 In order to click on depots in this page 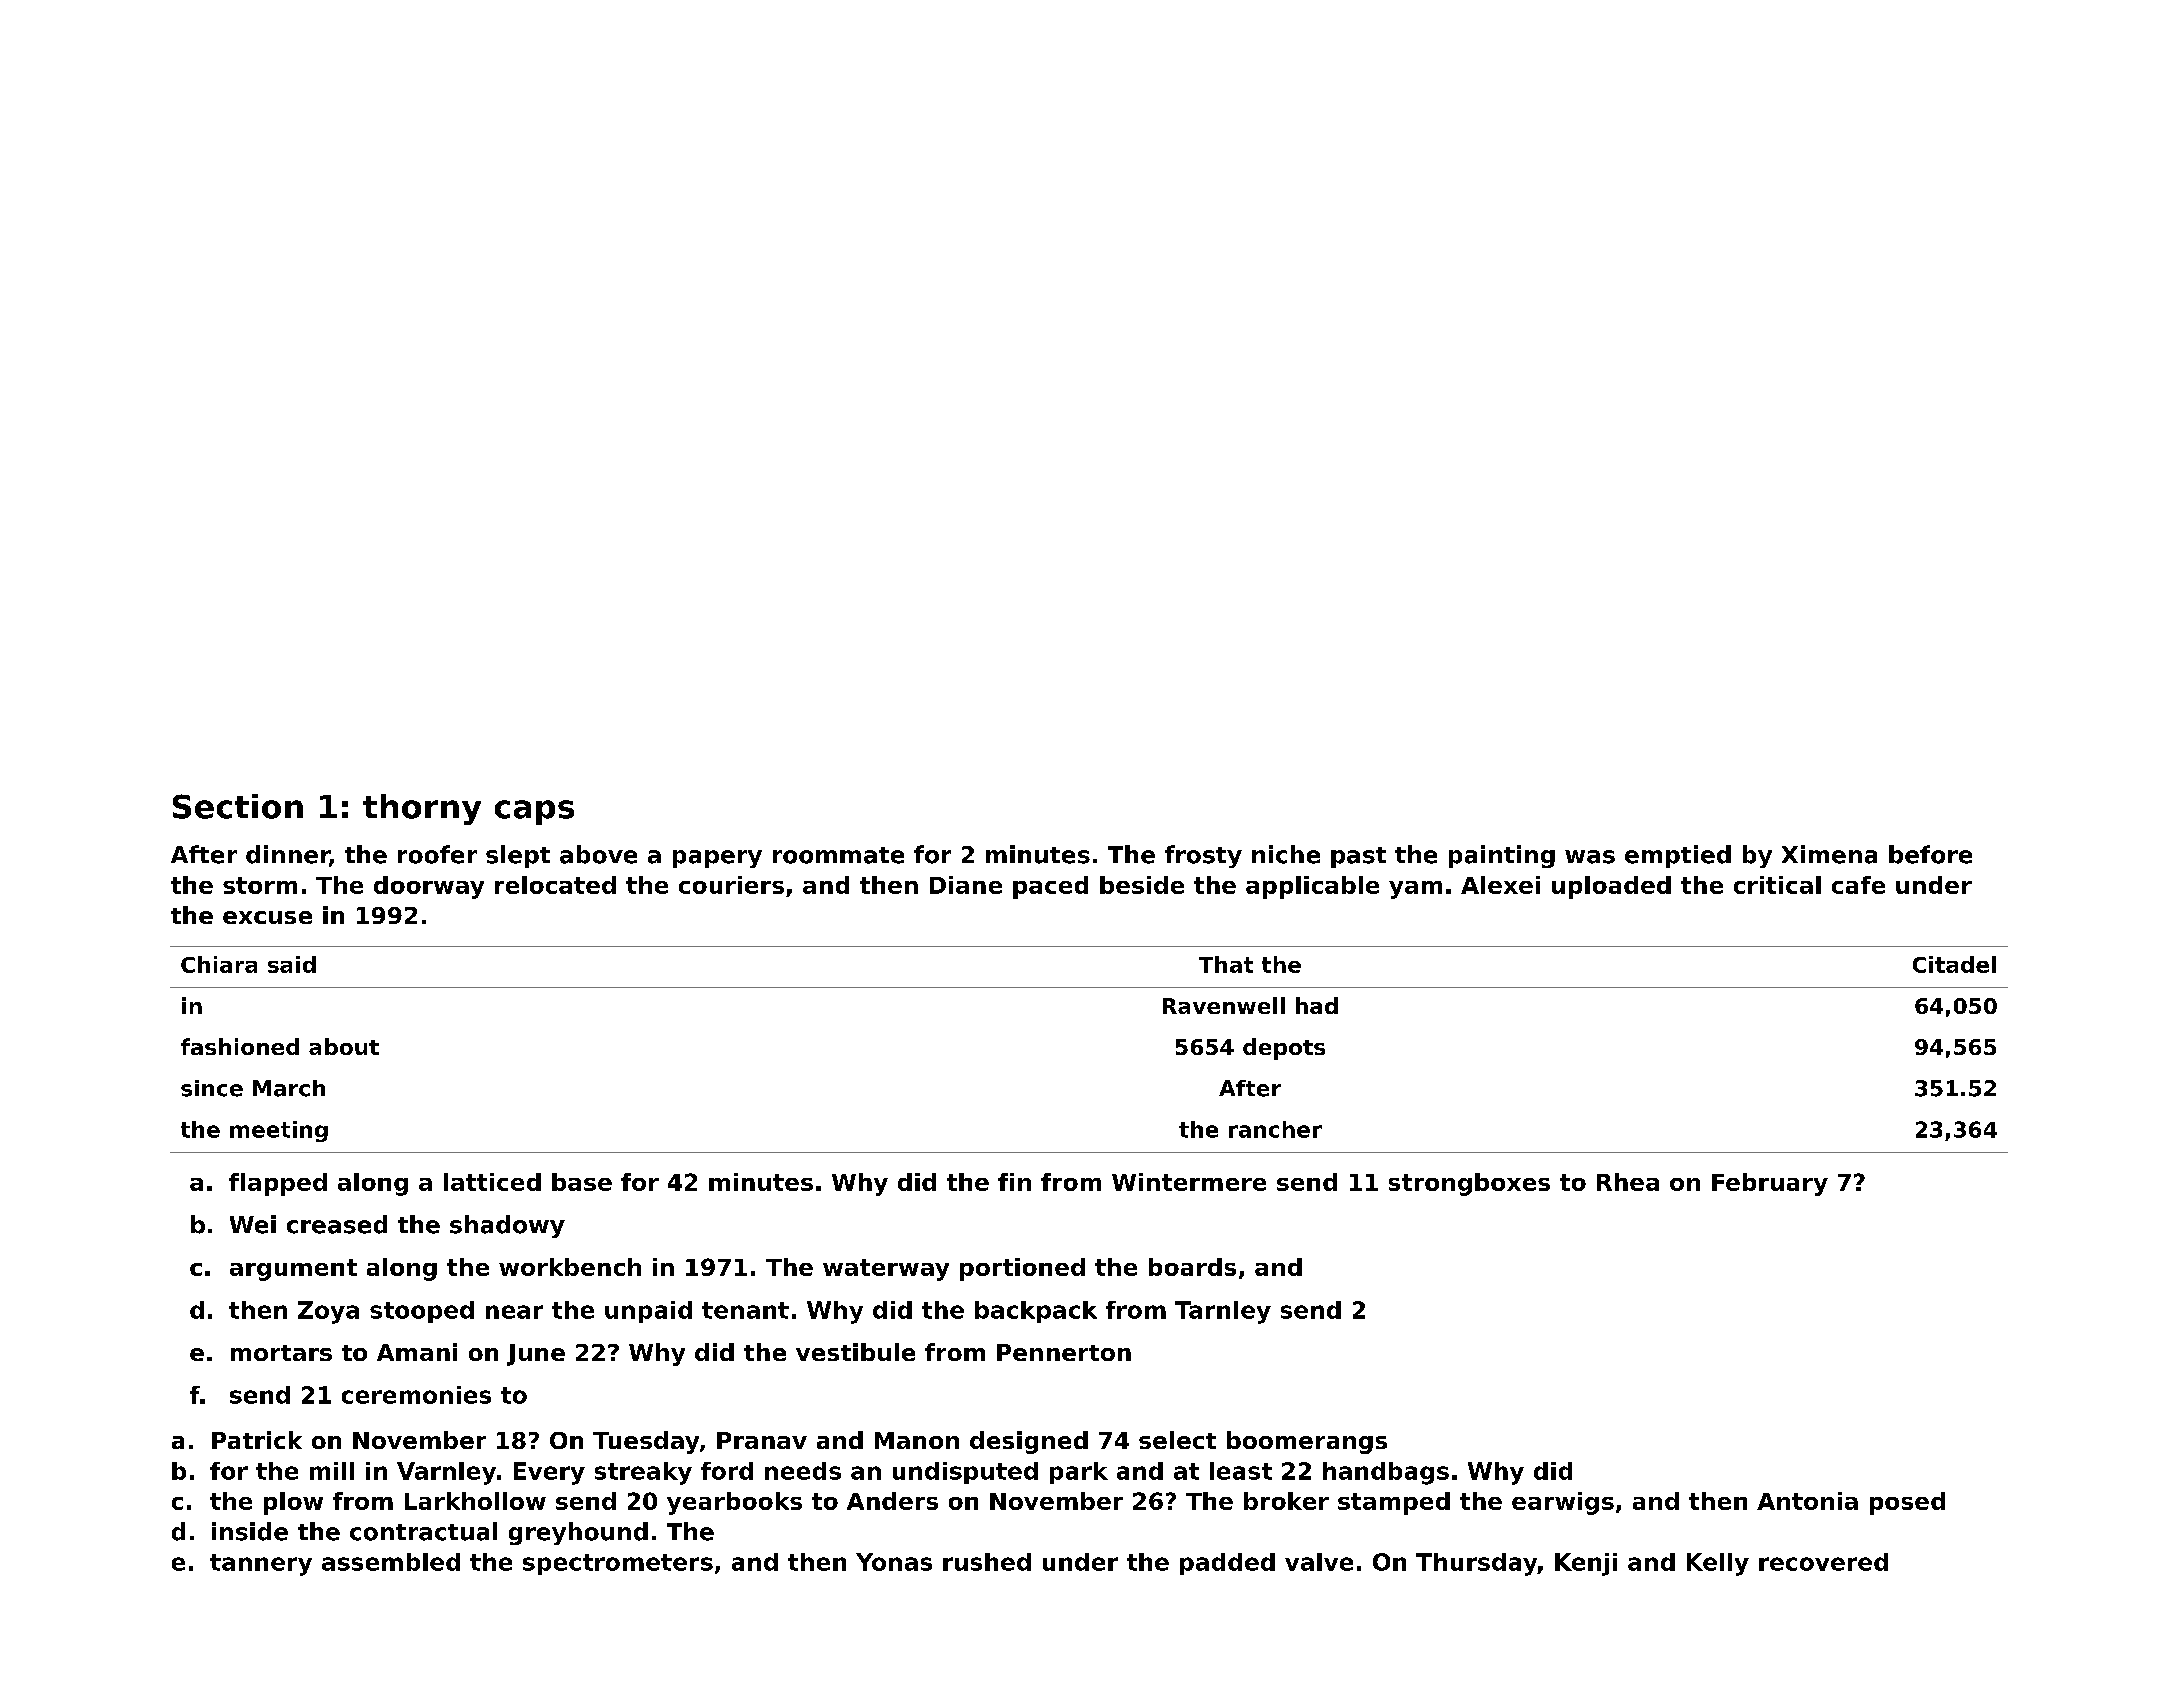, I will do `click(1284, 1049)`.
